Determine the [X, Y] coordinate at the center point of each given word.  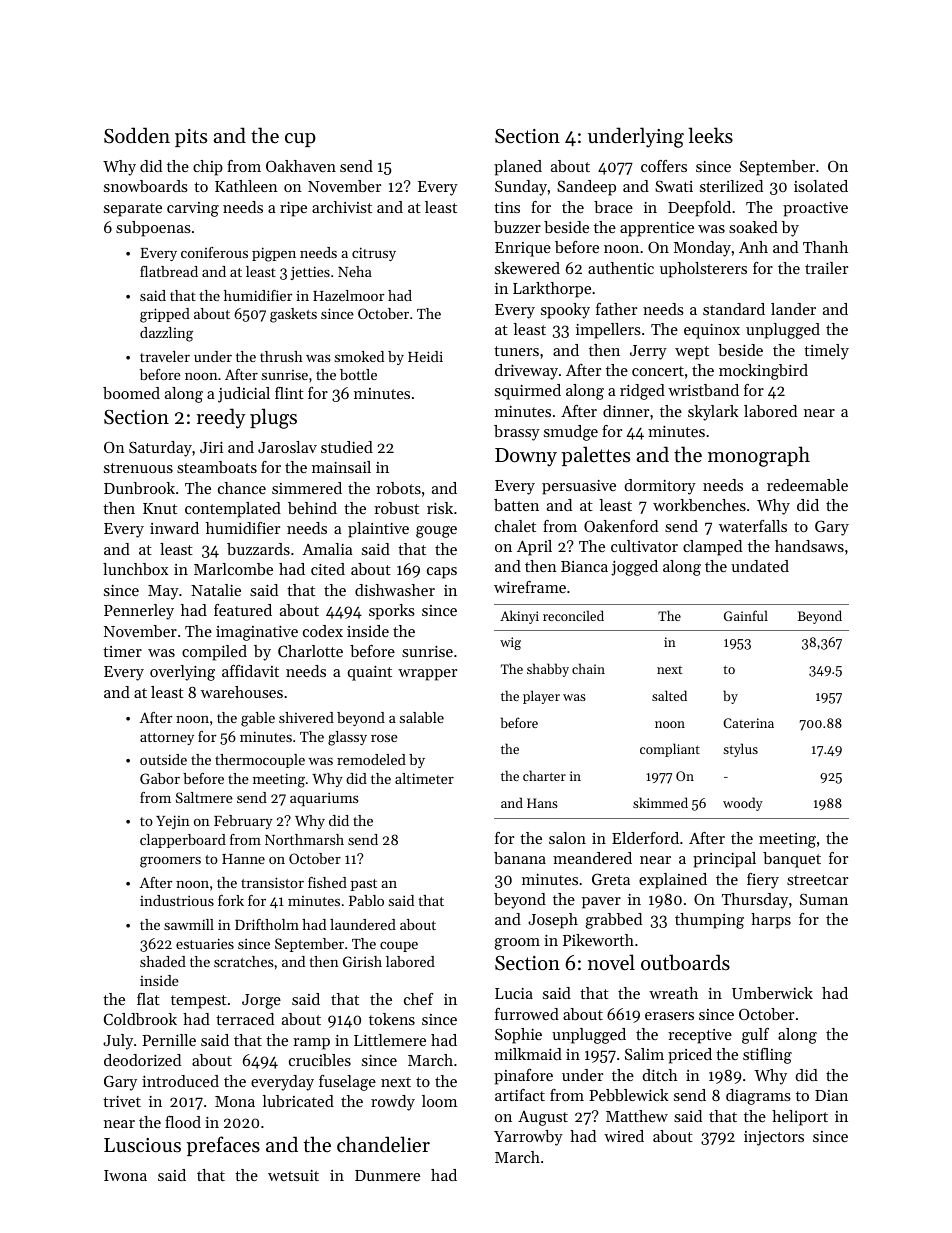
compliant [670, 750]
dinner [626, 411]
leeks [710, 135]
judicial [244, 395]
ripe [293, 209]
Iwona [125, 1175]
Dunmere [387, 1175]
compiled [214, 653]
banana [520, 858]
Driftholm [267, 924]
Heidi [425, 356]
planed [518, 168]
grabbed [614, 921]
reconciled [573, 615]
